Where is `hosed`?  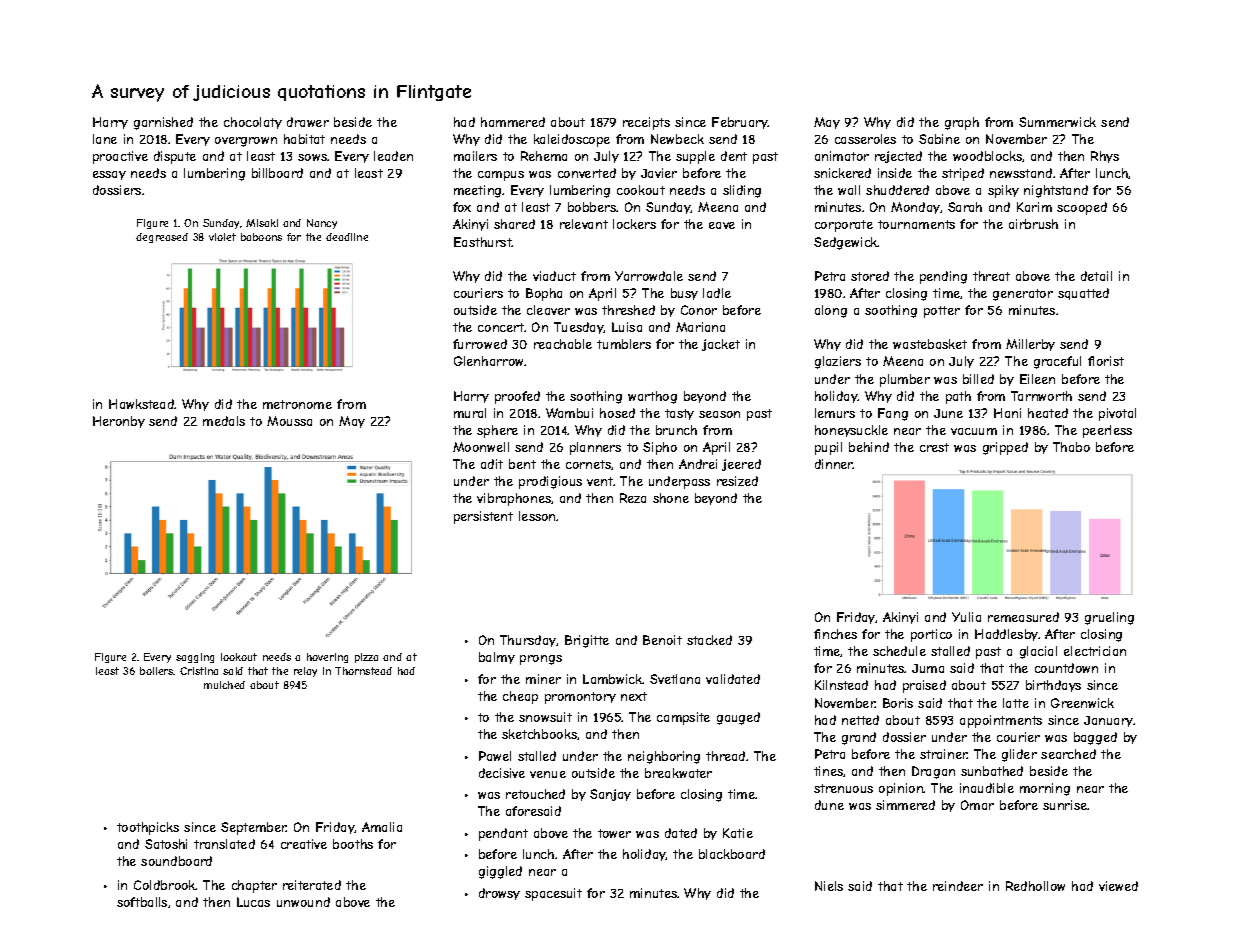
hosed is located at coordinates (617, 413).
